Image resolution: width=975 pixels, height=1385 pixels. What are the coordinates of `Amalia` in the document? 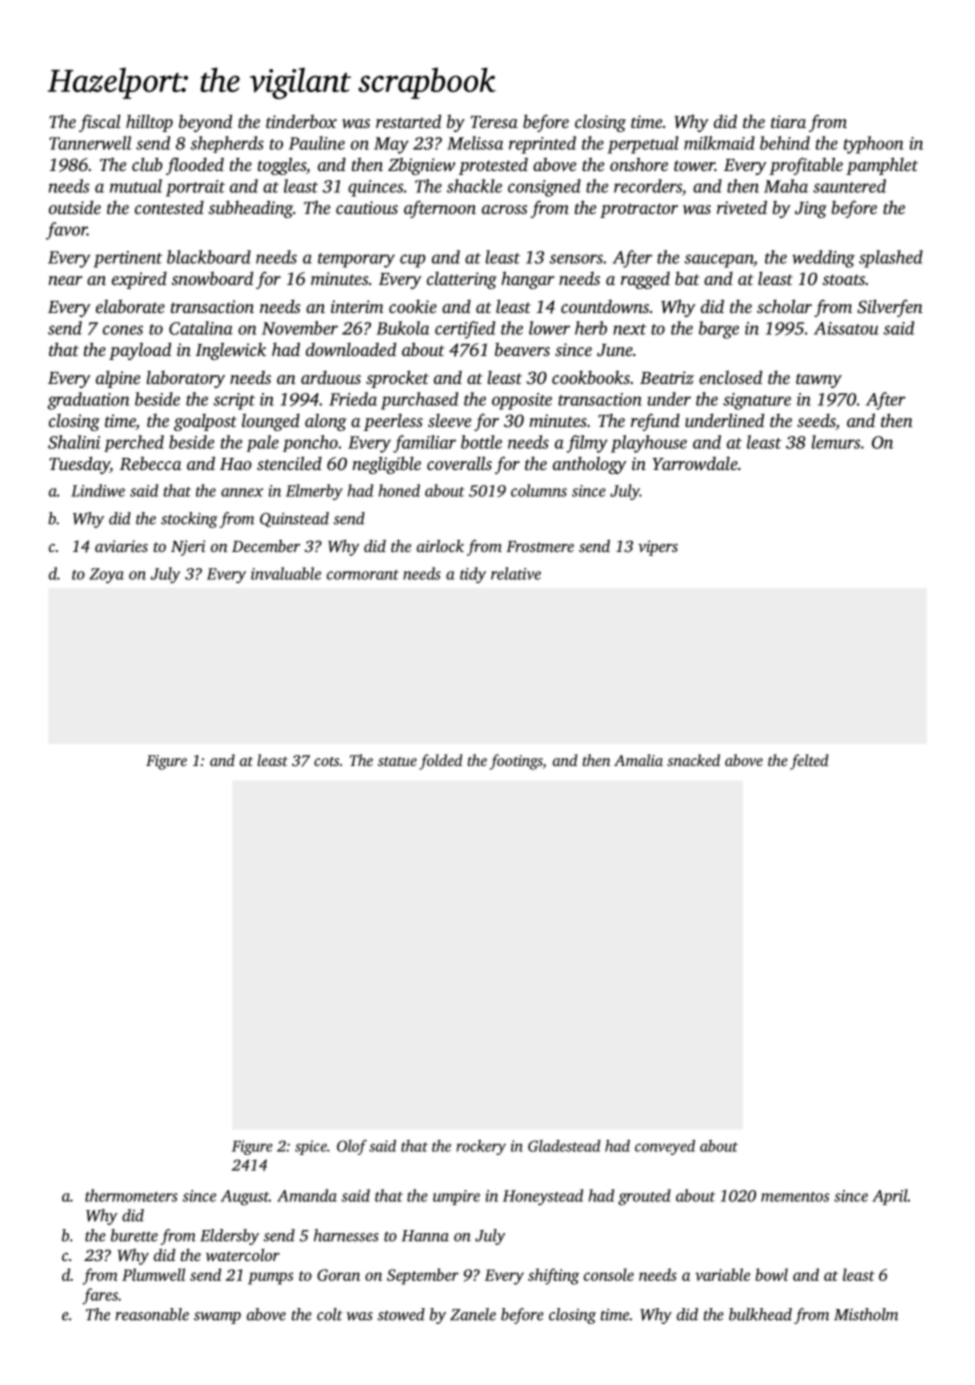 It's located at (638, 760).
